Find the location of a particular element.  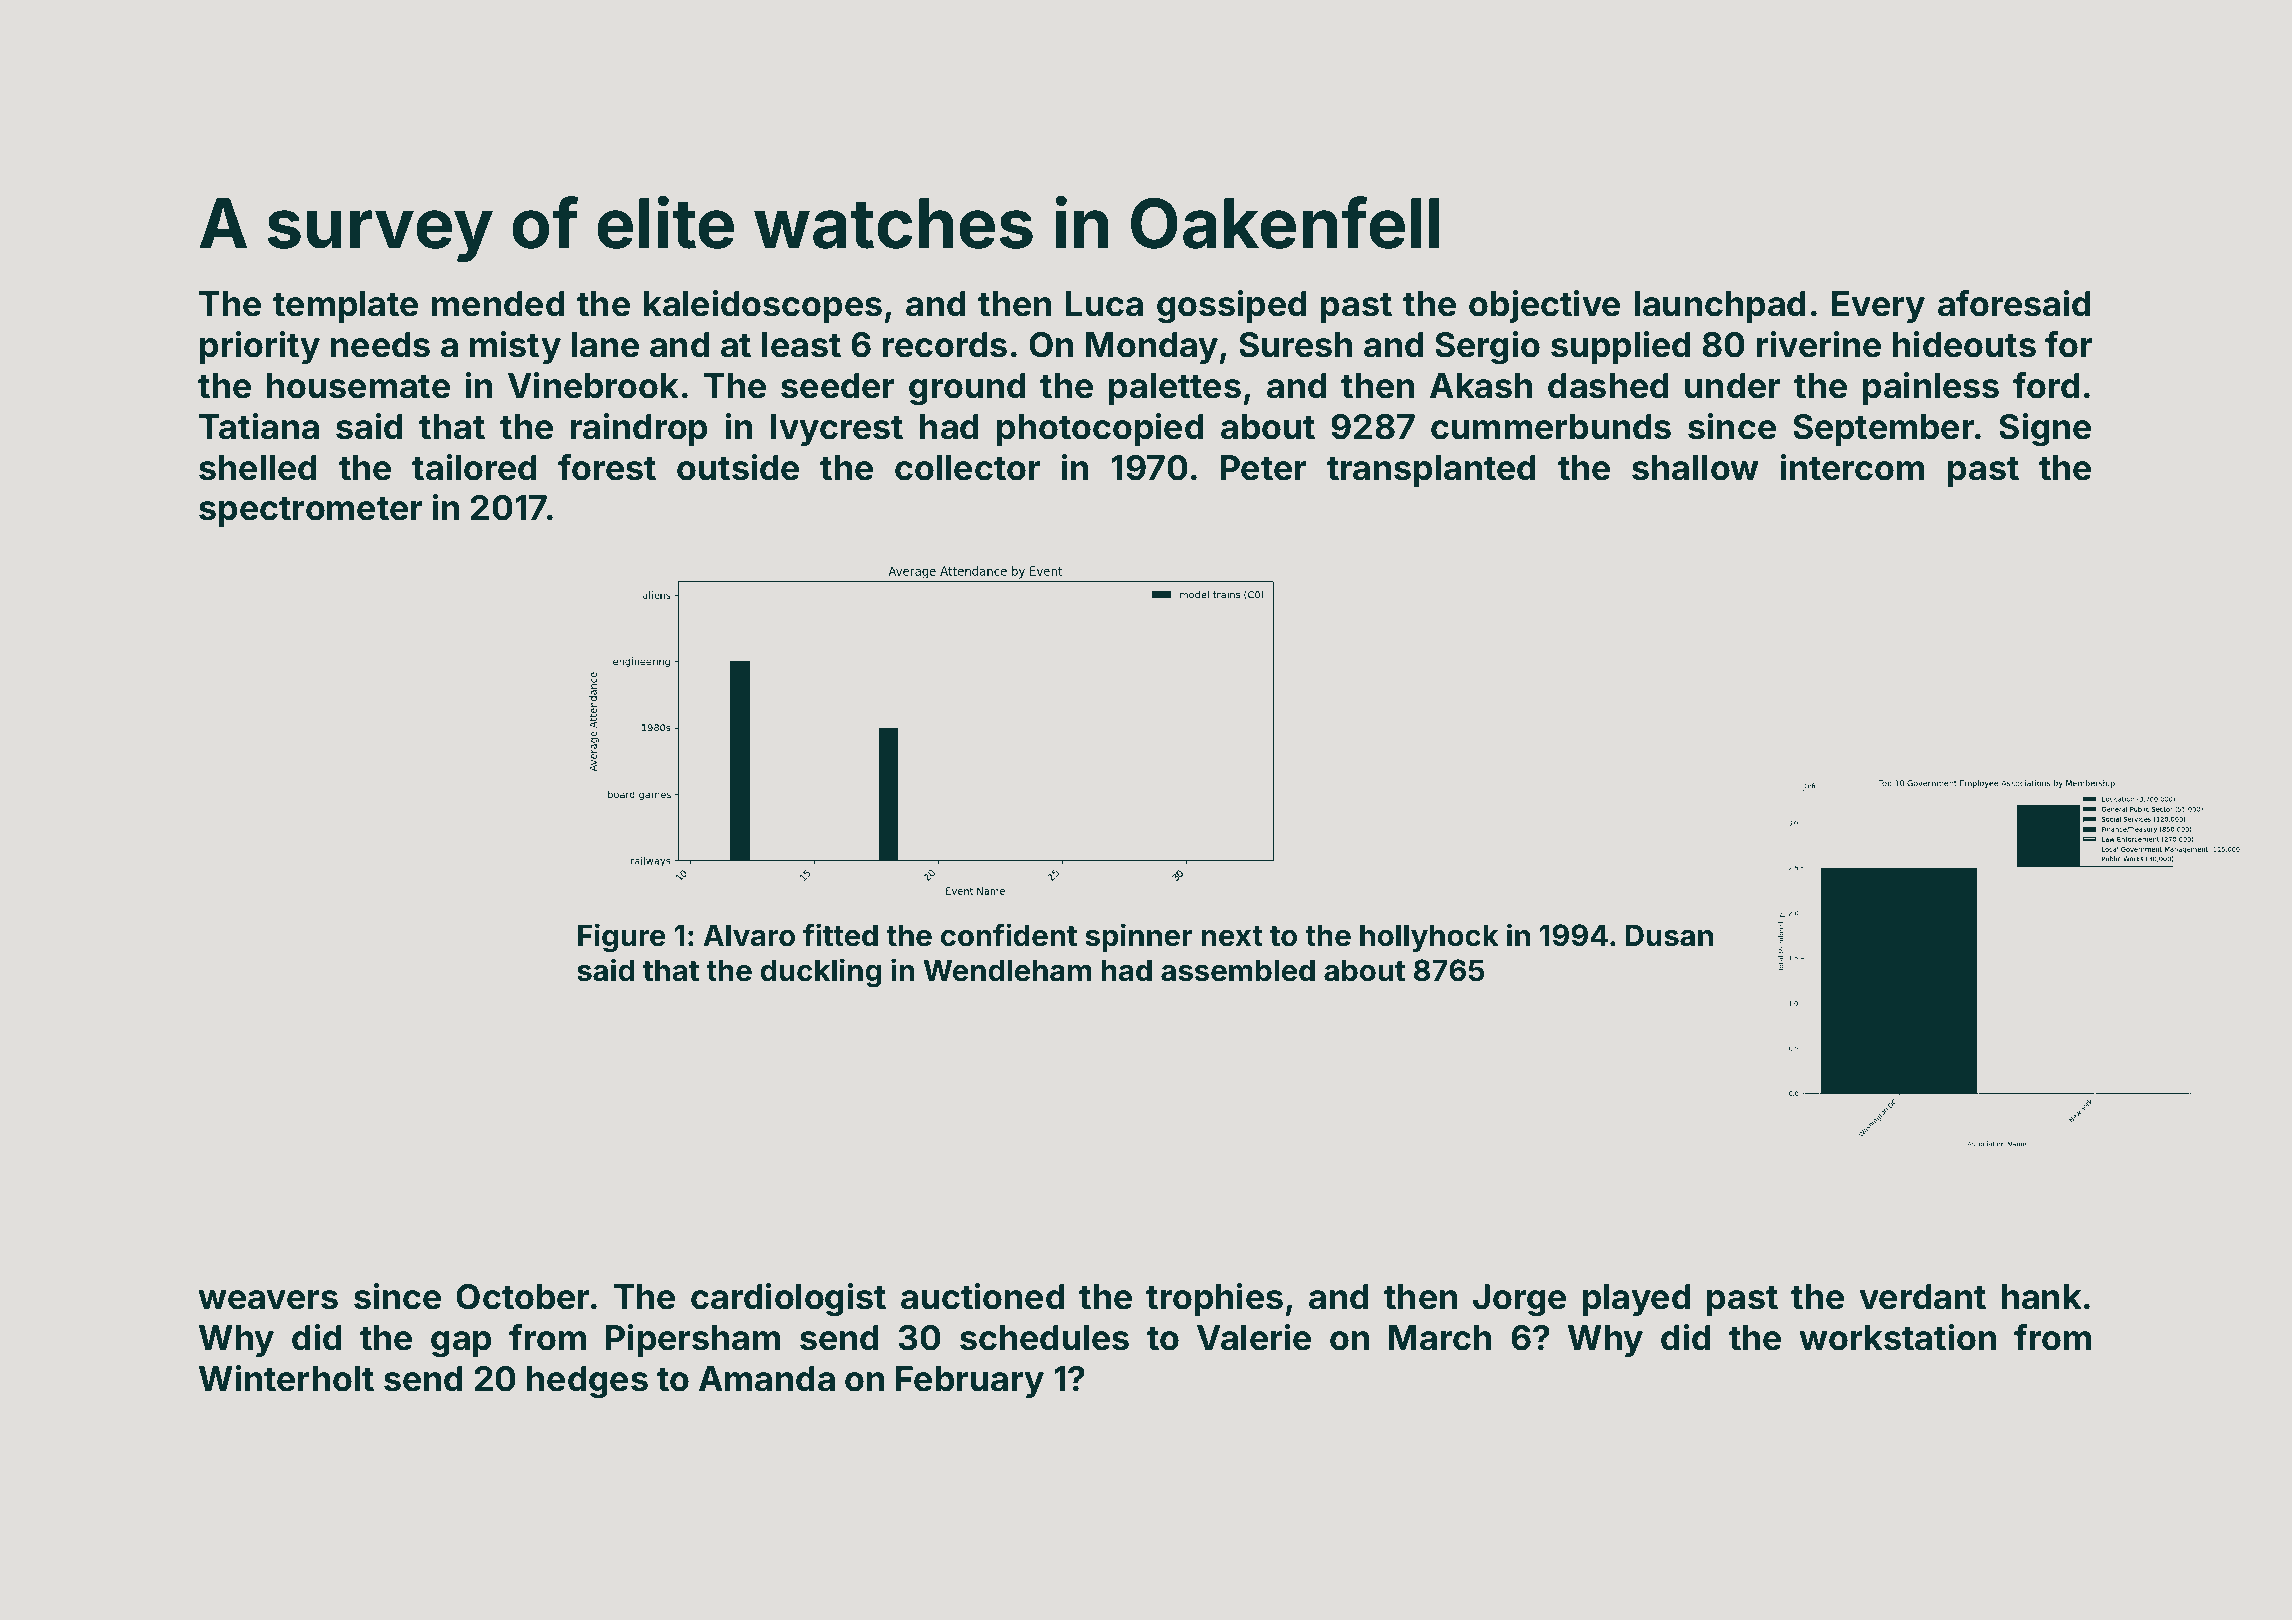

mended is located at coordinates (498, 304).
